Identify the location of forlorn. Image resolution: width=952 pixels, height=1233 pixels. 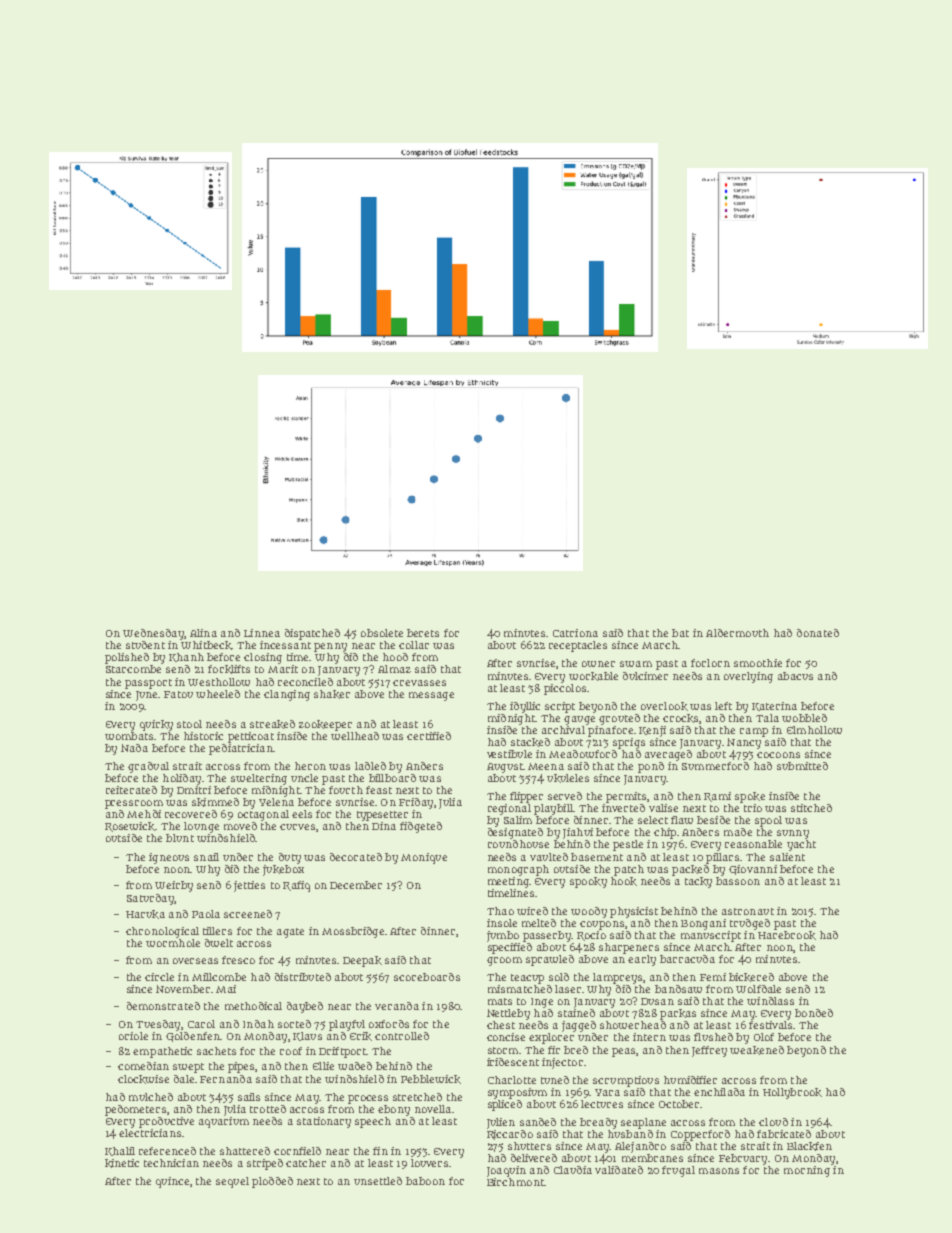
(710, 663).
